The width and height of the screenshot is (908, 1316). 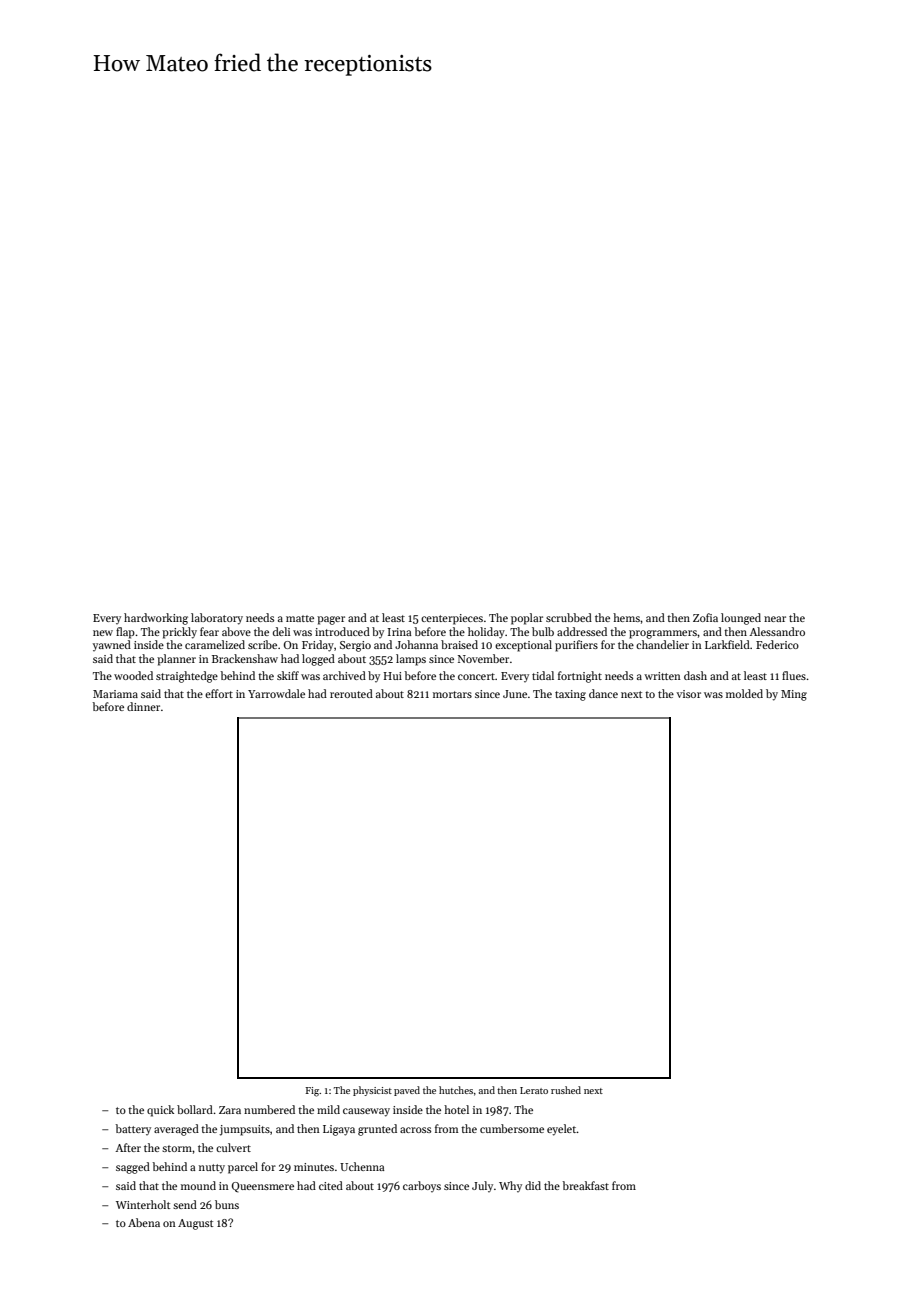 I want to click on carboys, so click(x=422, y=1186).
